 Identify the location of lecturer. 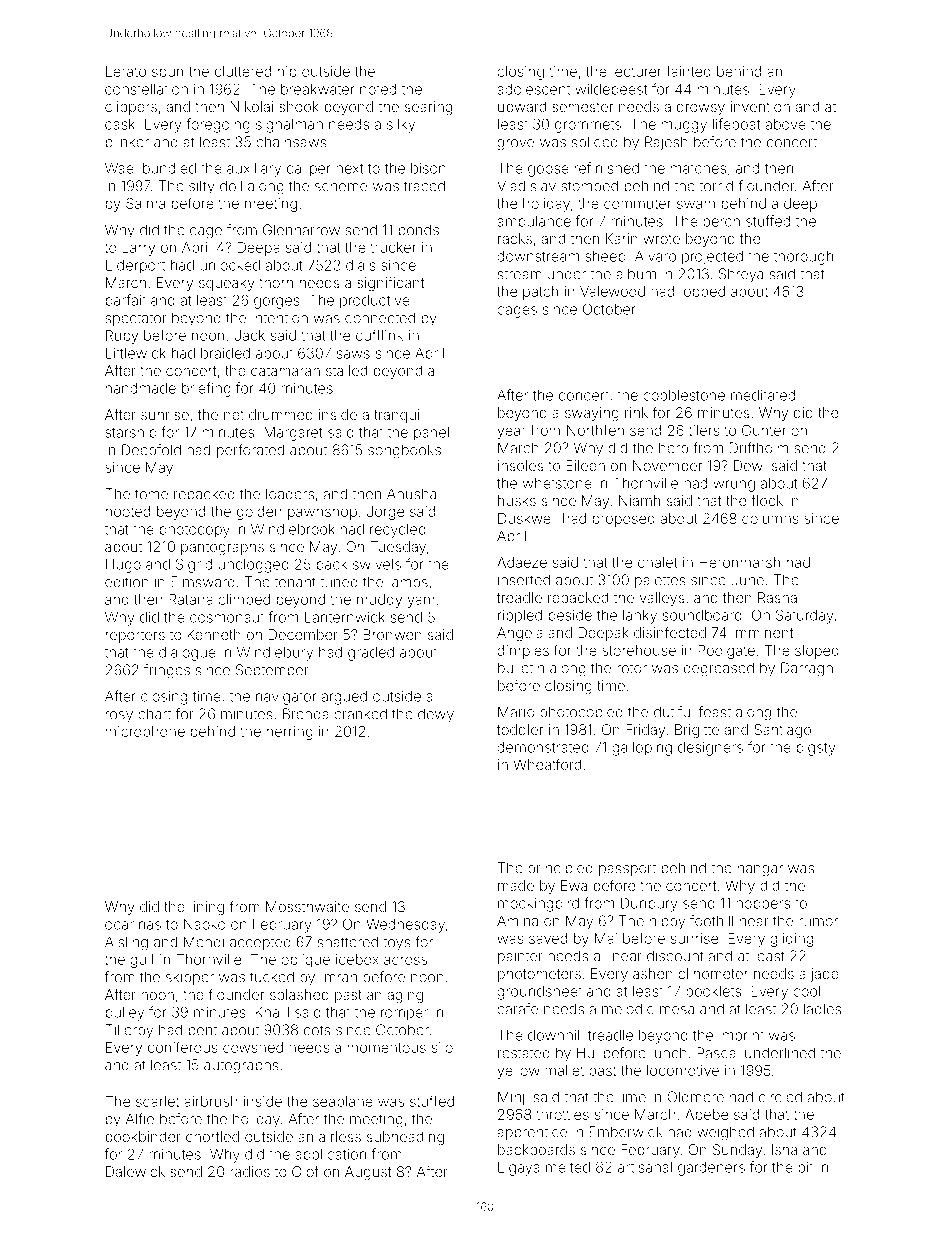
(637, 71).
